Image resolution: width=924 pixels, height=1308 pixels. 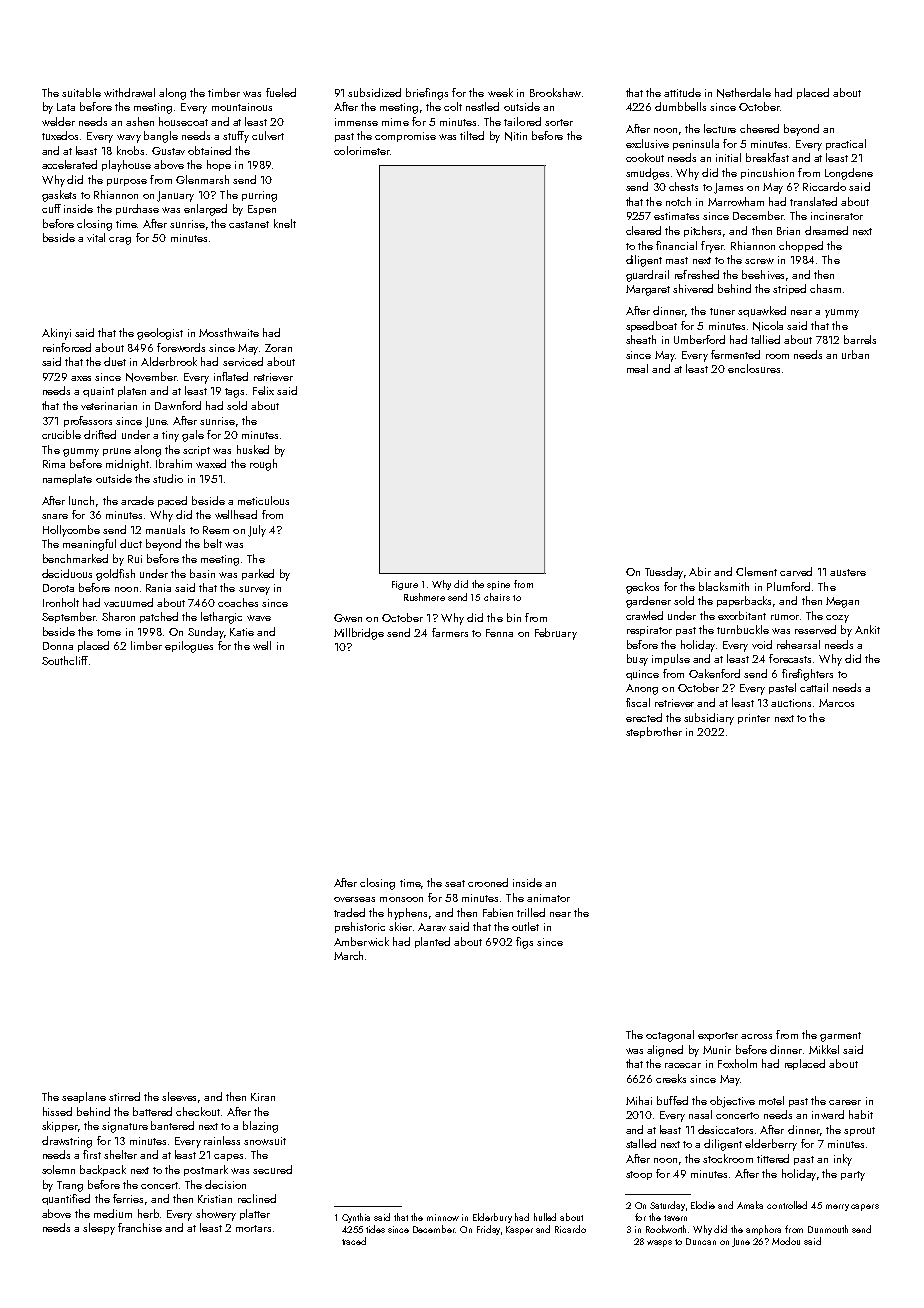 What do you see at coordinates (89, 545) in the screenshot?
I see `meaningful` at bounding box center [89, 545].
